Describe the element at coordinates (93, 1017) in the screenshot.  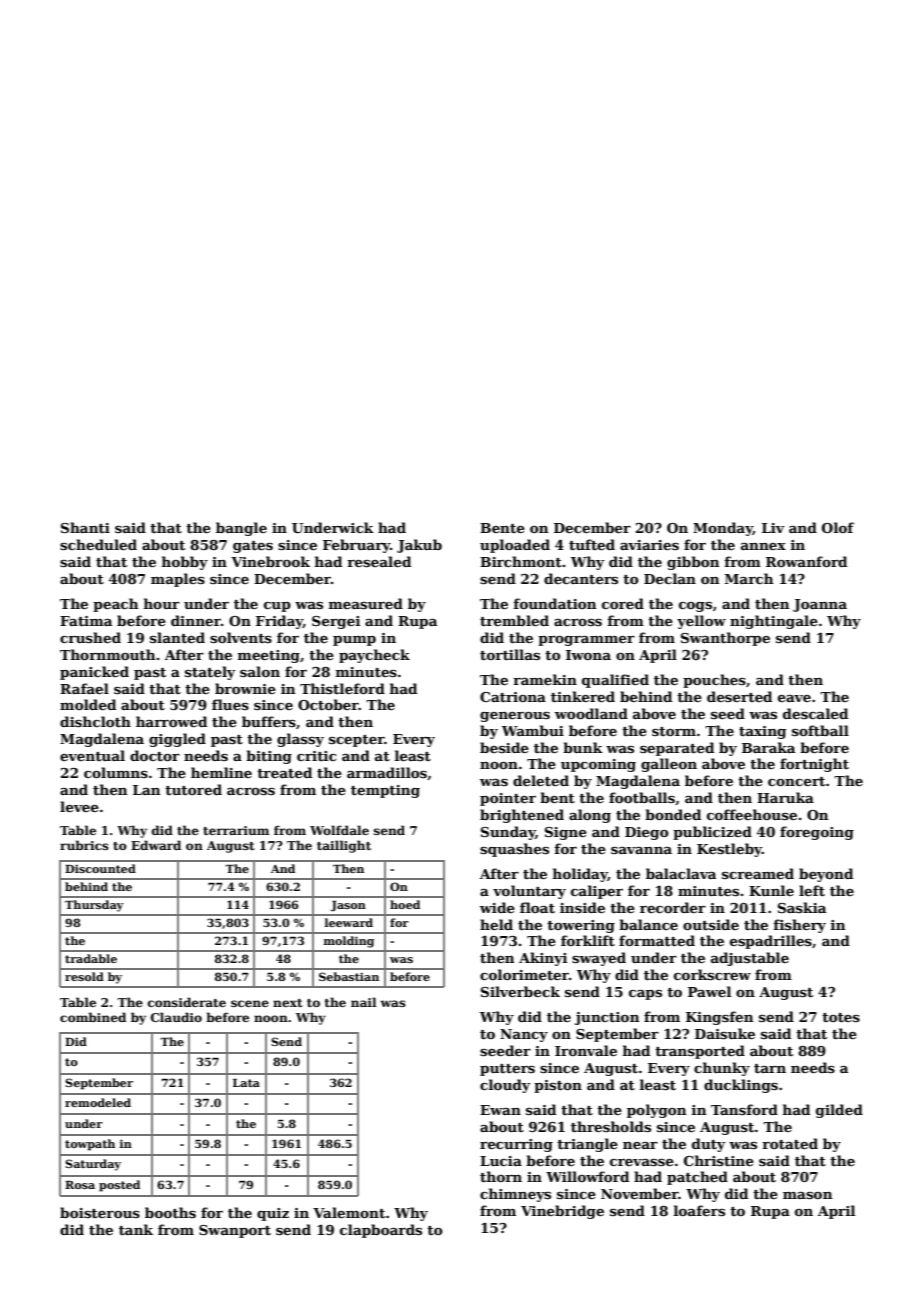
I see `combined` at that location.
